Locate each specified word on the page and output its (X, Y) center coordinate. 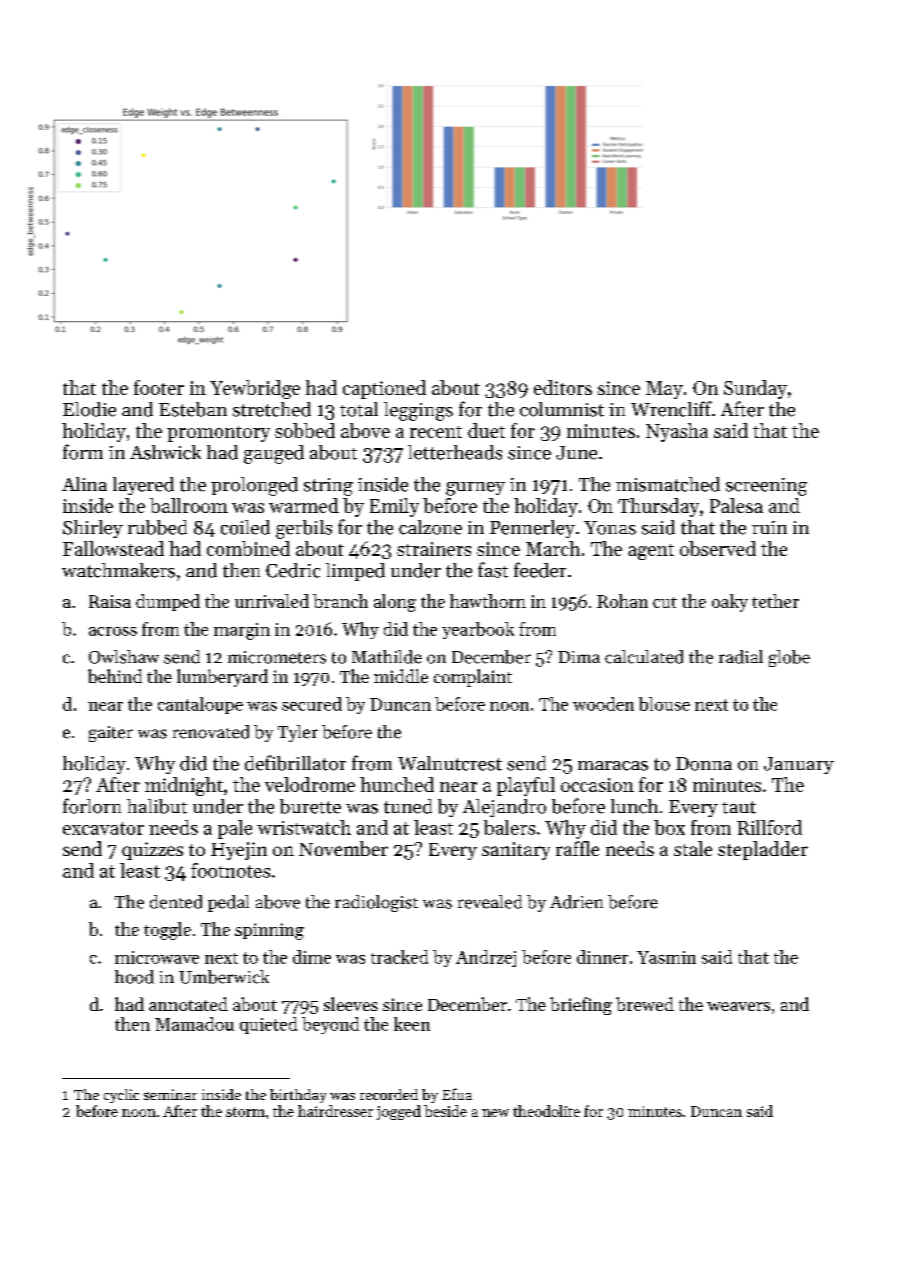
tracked (399, 957)
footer (159, 387)
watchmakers (118, 570)
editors (563, 387)
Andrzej (486, 958)
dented (176, 902)
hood (134, 977)
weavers (738, 1006)
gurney (475, 489)
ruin (769, 527)
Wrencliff (671, 409)
